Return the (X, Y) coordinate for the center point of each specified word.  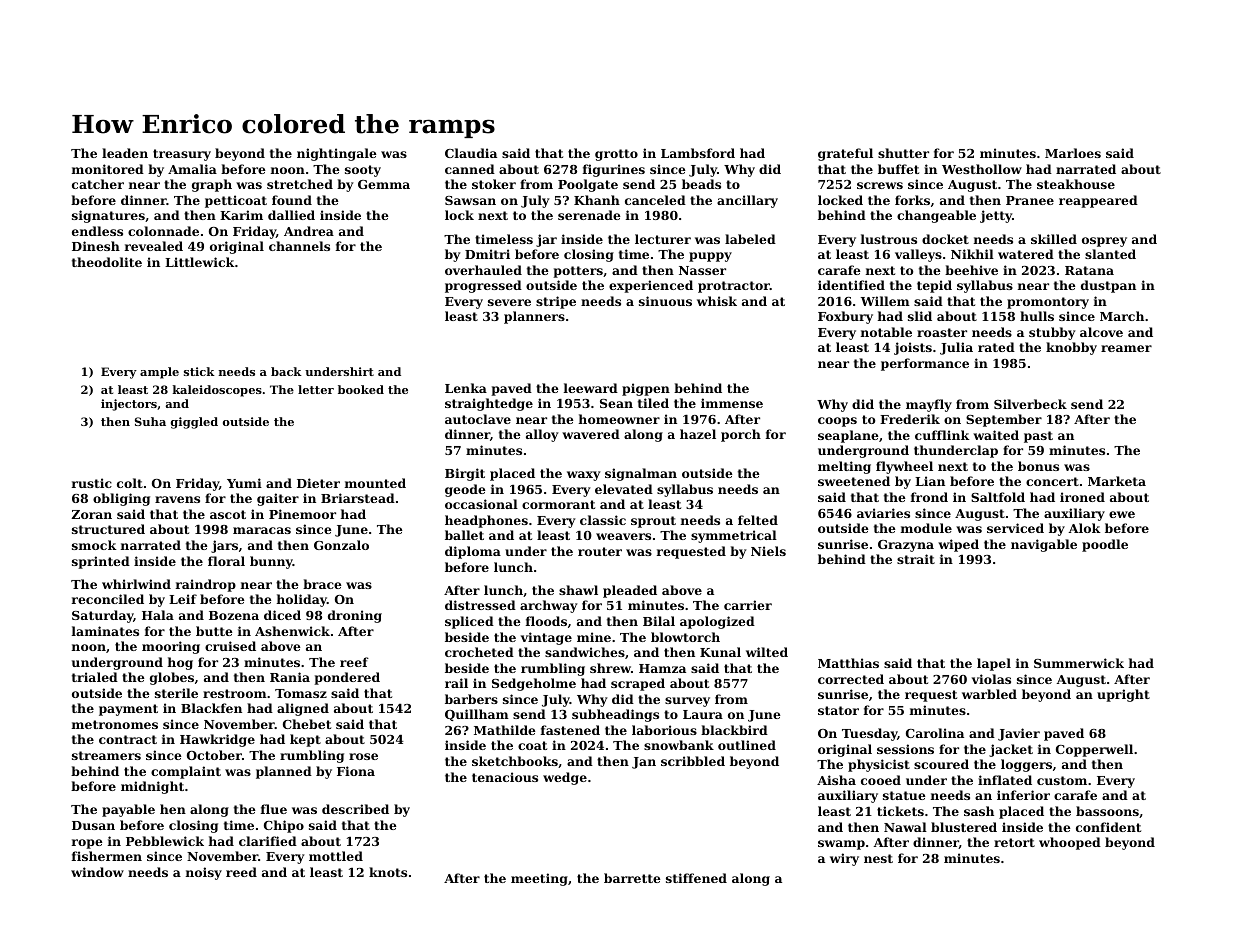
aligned (303, 709)
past (1038, 437)
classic (603, 520)
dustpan (1108, 286)
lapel (994, 664)
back (286, 371)
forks (912, 200)
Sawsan (470, 200)
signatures (108, 216)
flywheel (904, 467)
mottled (336, 856)
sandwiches (585, 652)
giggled (194, 423)
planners (534, 317)
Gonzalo (341, 545)
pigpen (646, 389)
